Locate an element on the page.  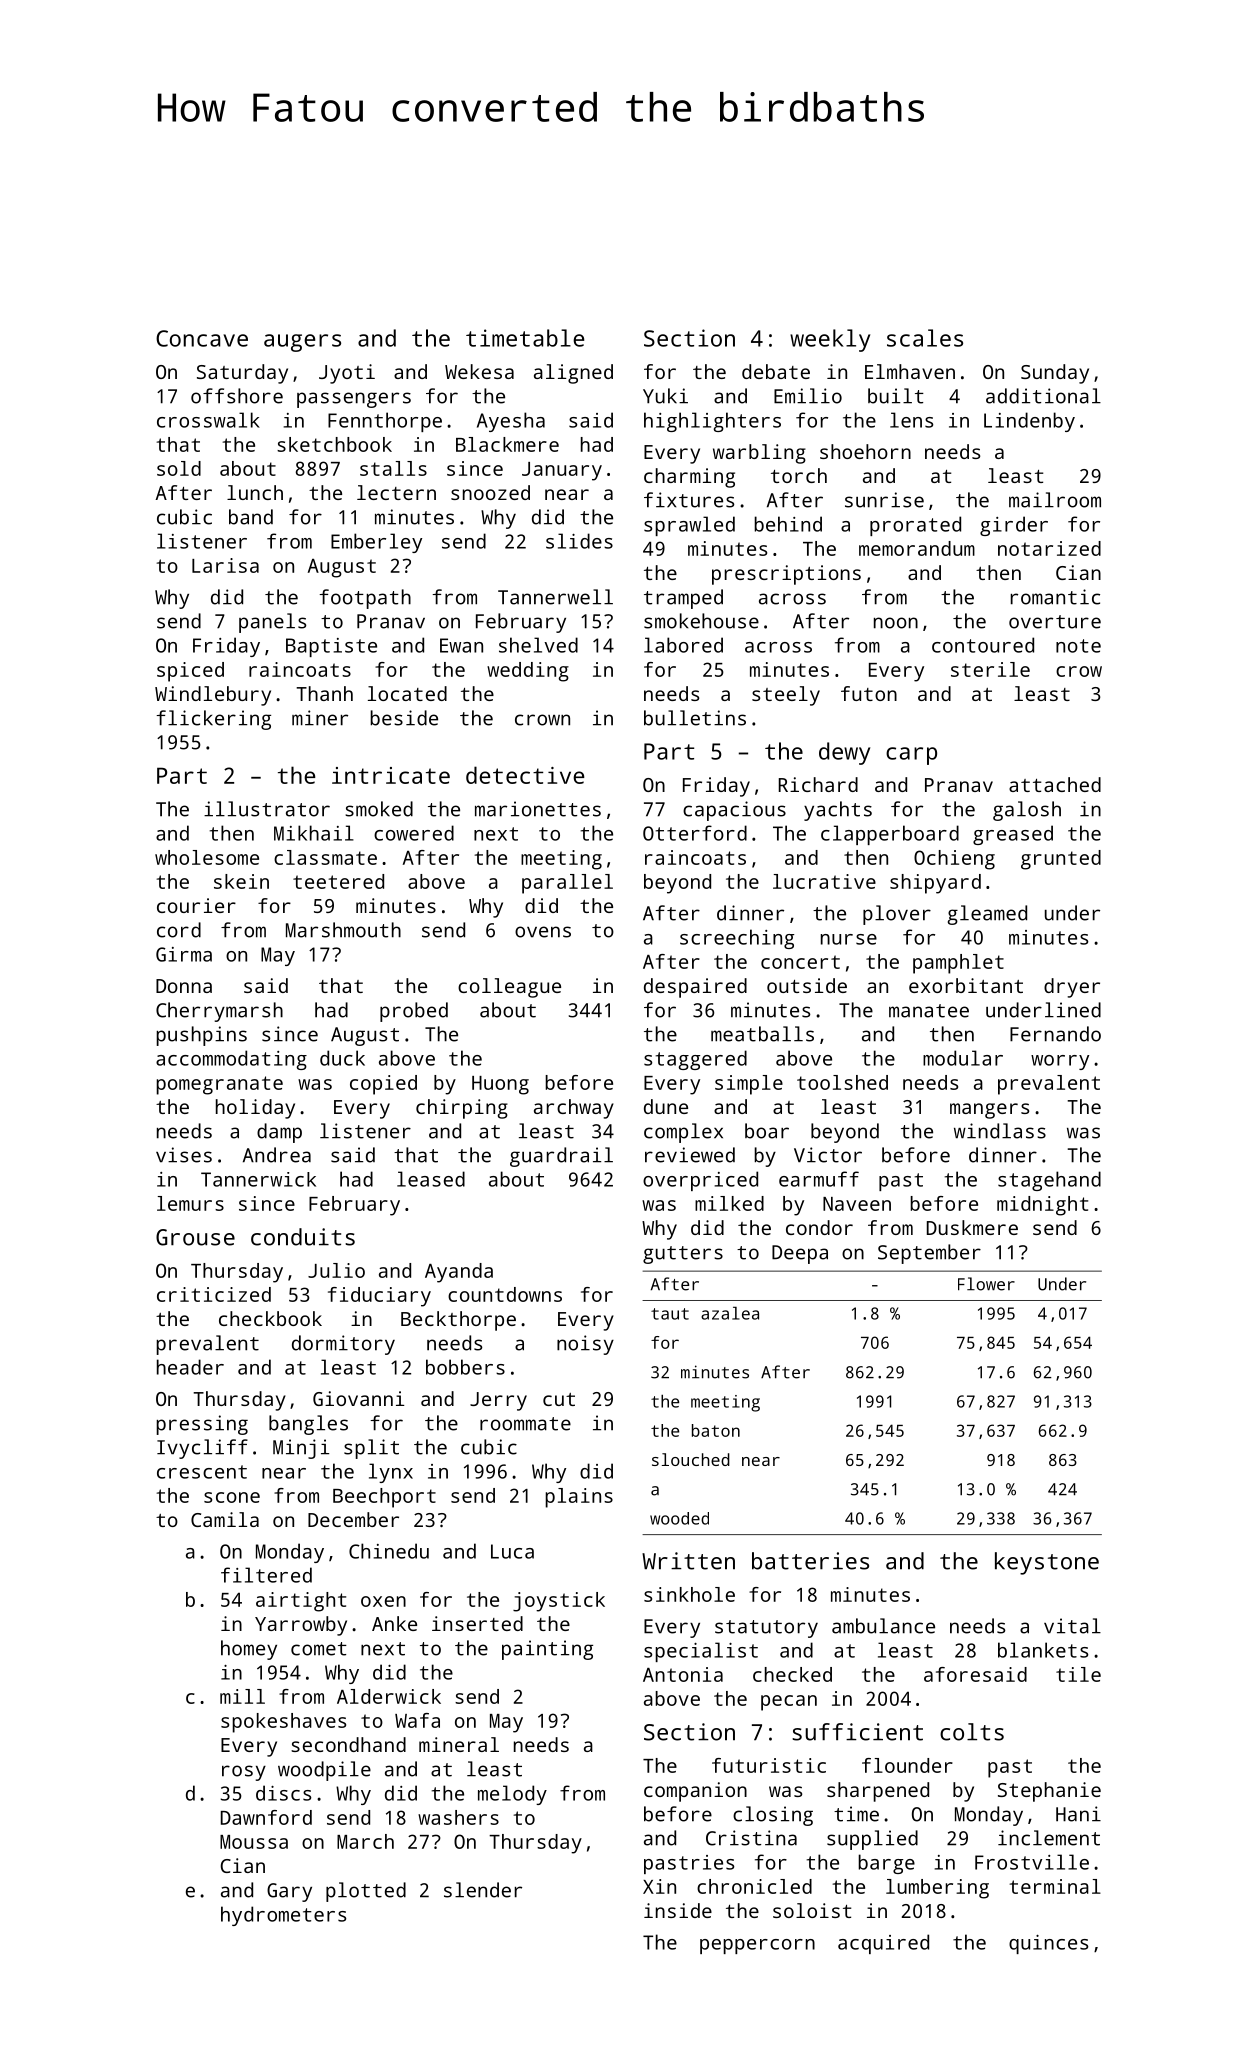
accommodating is located at coordinates (231, 1060).
